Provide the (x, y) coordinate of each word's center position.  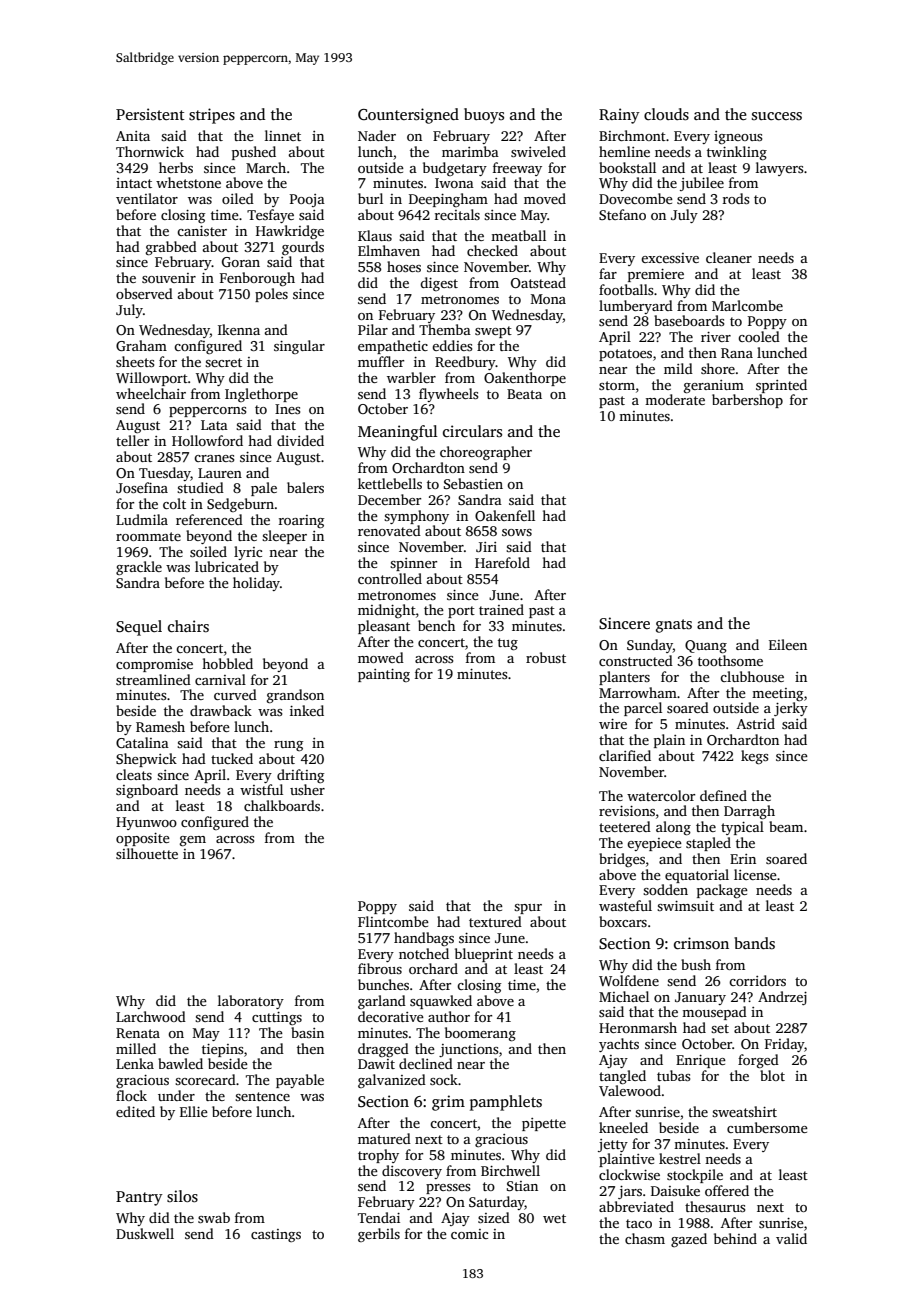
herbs (176, 167)
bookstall (627, 167)
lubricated (227, 566)
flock (131, 1095)
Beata (524, 394)
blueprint (484, 955)
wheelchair (151, 393)
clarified (625, 755)
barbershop (747, 401)
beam (786, 826)
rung (288, 746)
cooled (759, 336)
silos (182, 1196)
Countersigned (408, 116)
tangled (622, 1077)
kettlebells (390, 483)
